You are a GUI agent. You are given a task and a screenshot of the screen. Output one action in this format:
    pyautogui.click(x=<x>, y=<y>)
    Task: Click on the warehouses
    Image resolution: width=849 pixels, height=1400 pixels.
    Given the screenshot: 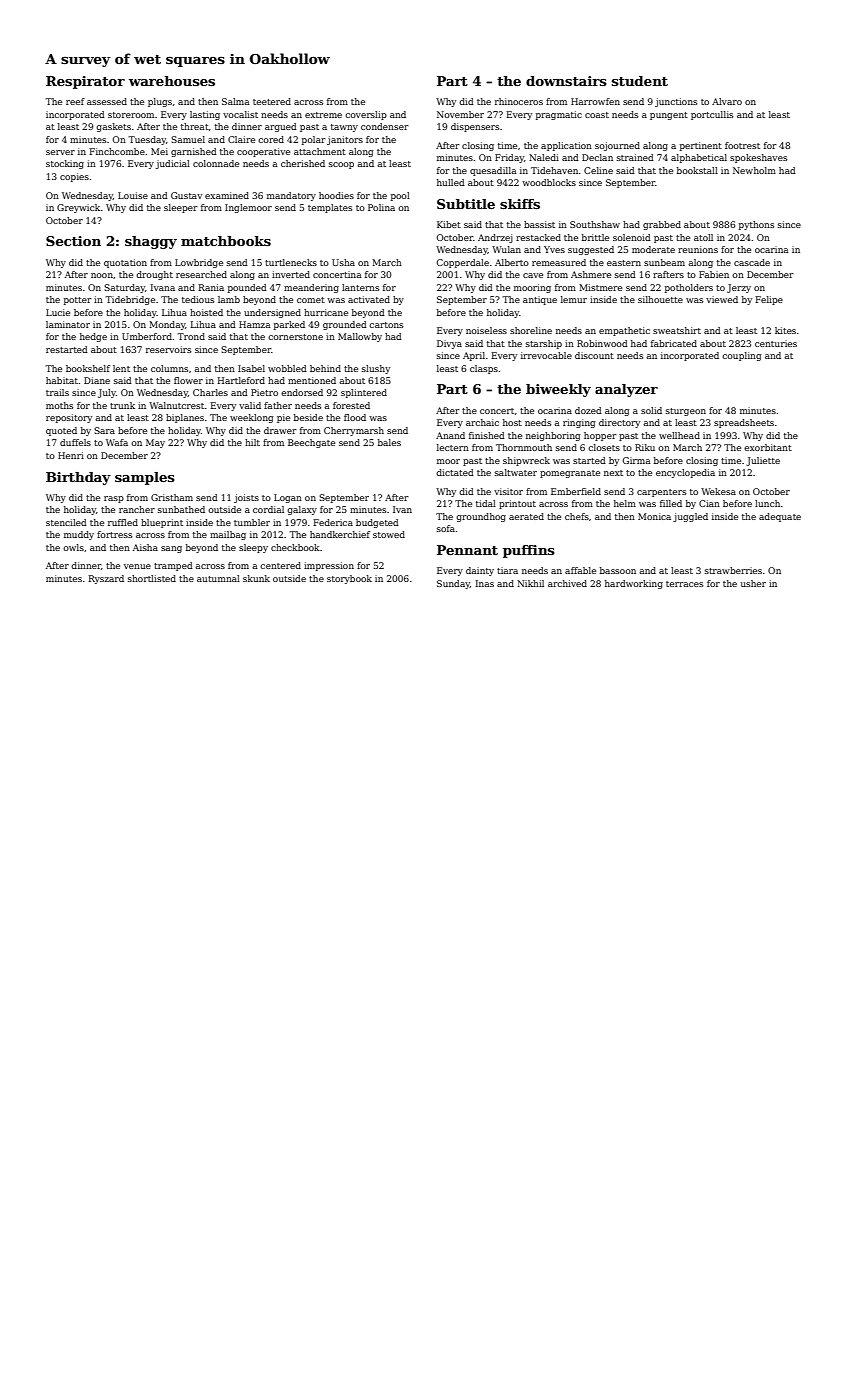 What is the action you would take?
    pyautogui.click(x=172, y=81)
